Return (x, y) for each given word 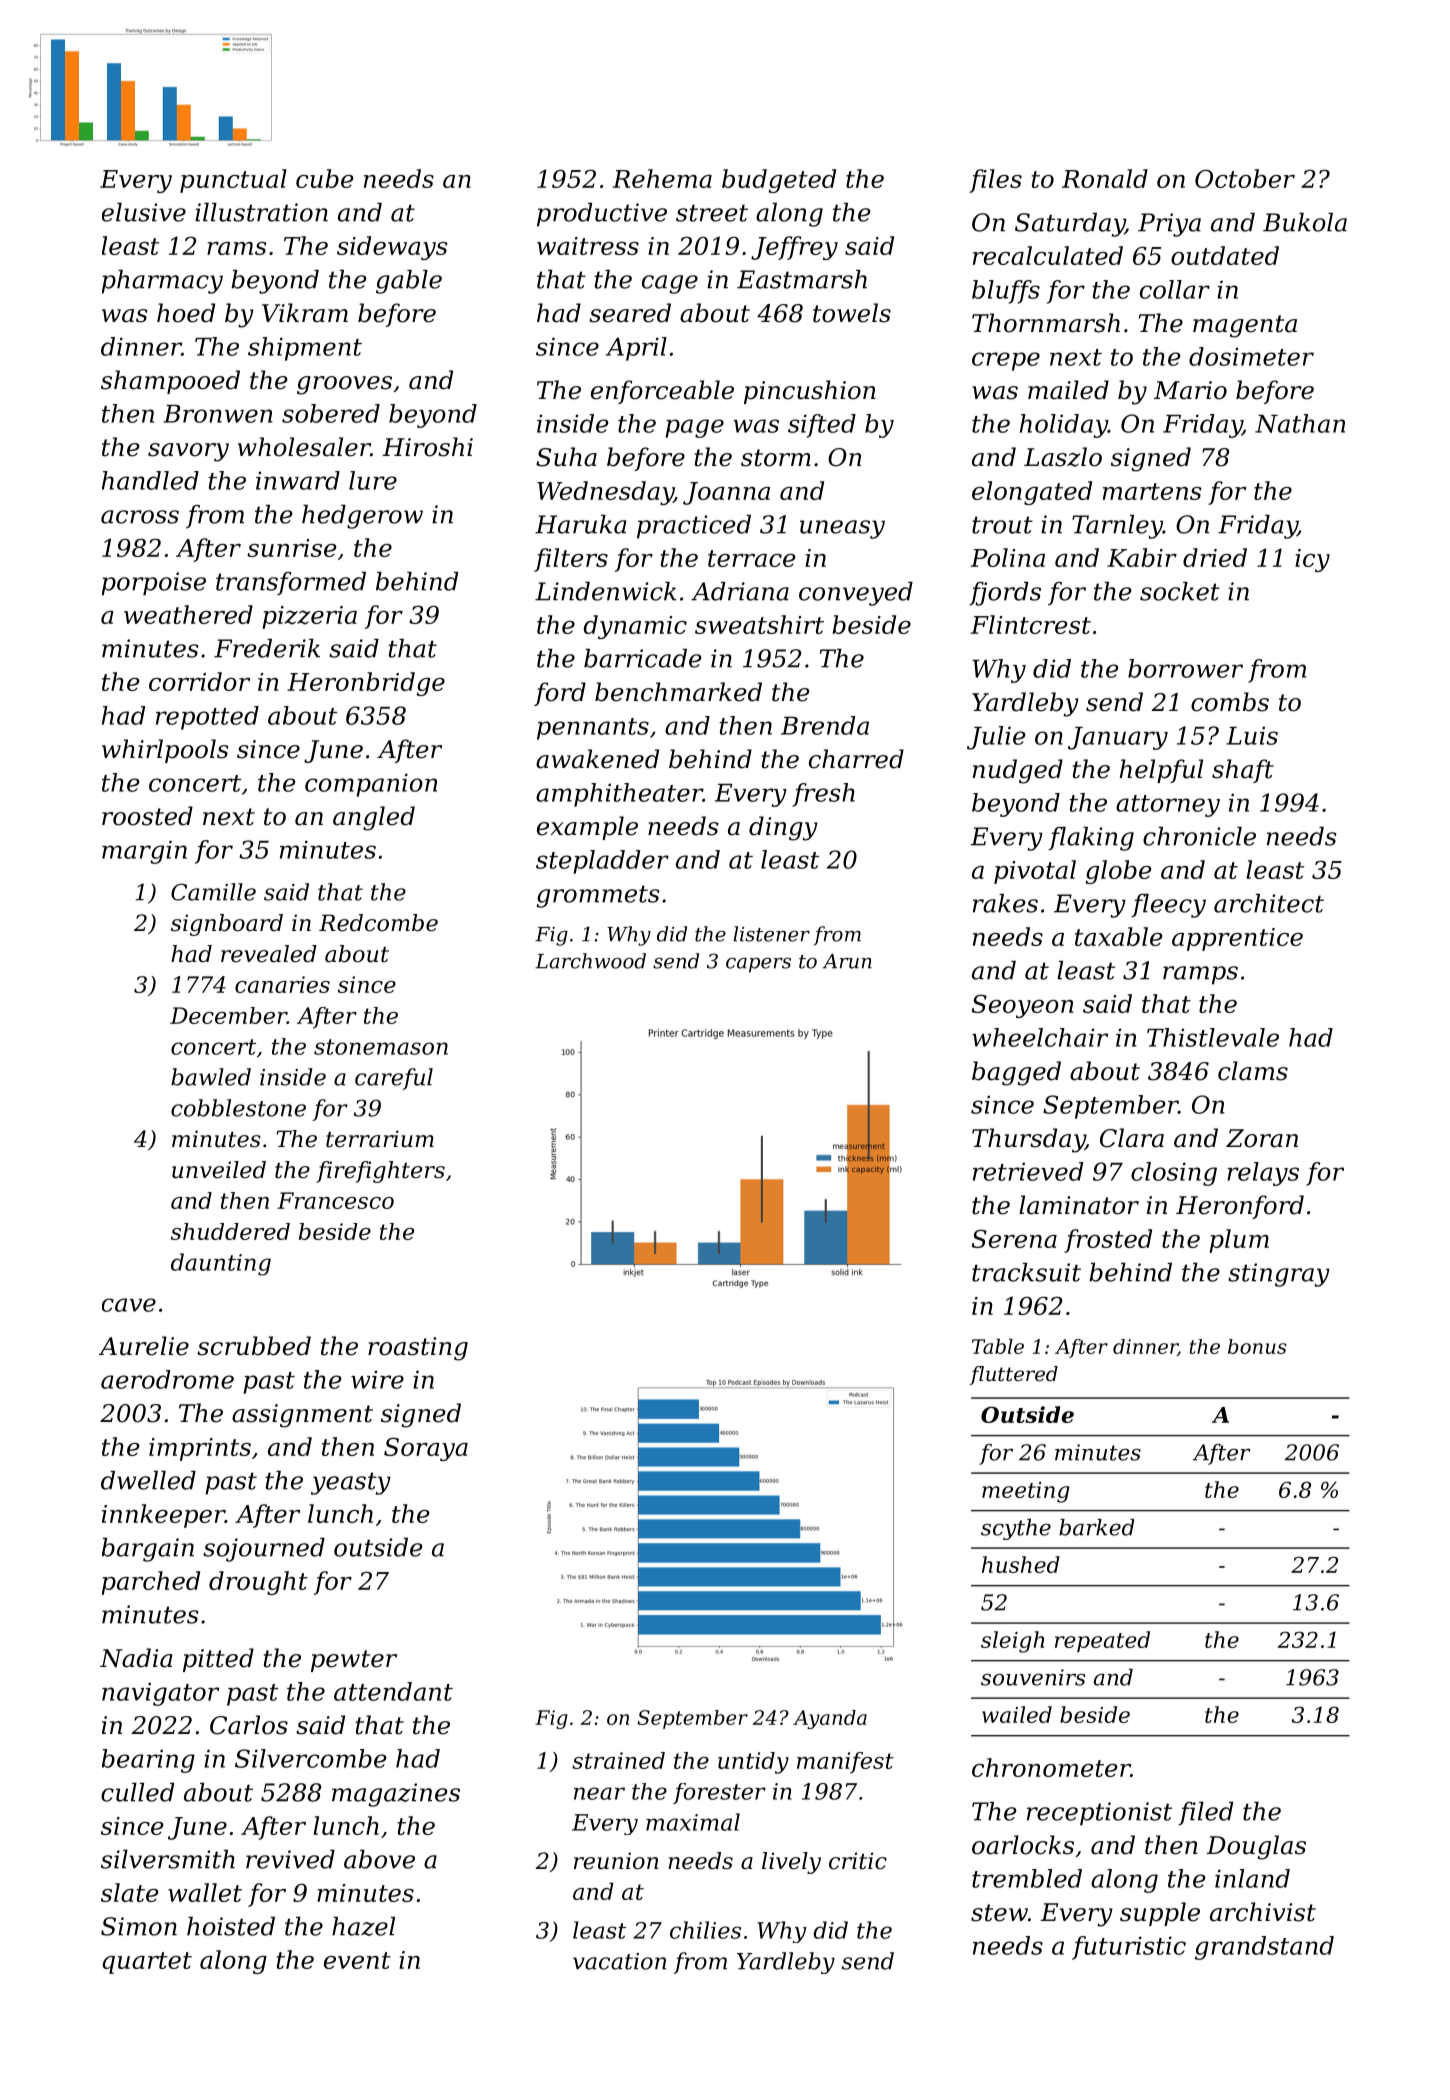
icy (1312, 560)
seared (630, 313)
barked (1096, 1527)
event (357, 1960)
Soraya (426, 1449)
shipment (305, 349)
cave (129, 1305)
